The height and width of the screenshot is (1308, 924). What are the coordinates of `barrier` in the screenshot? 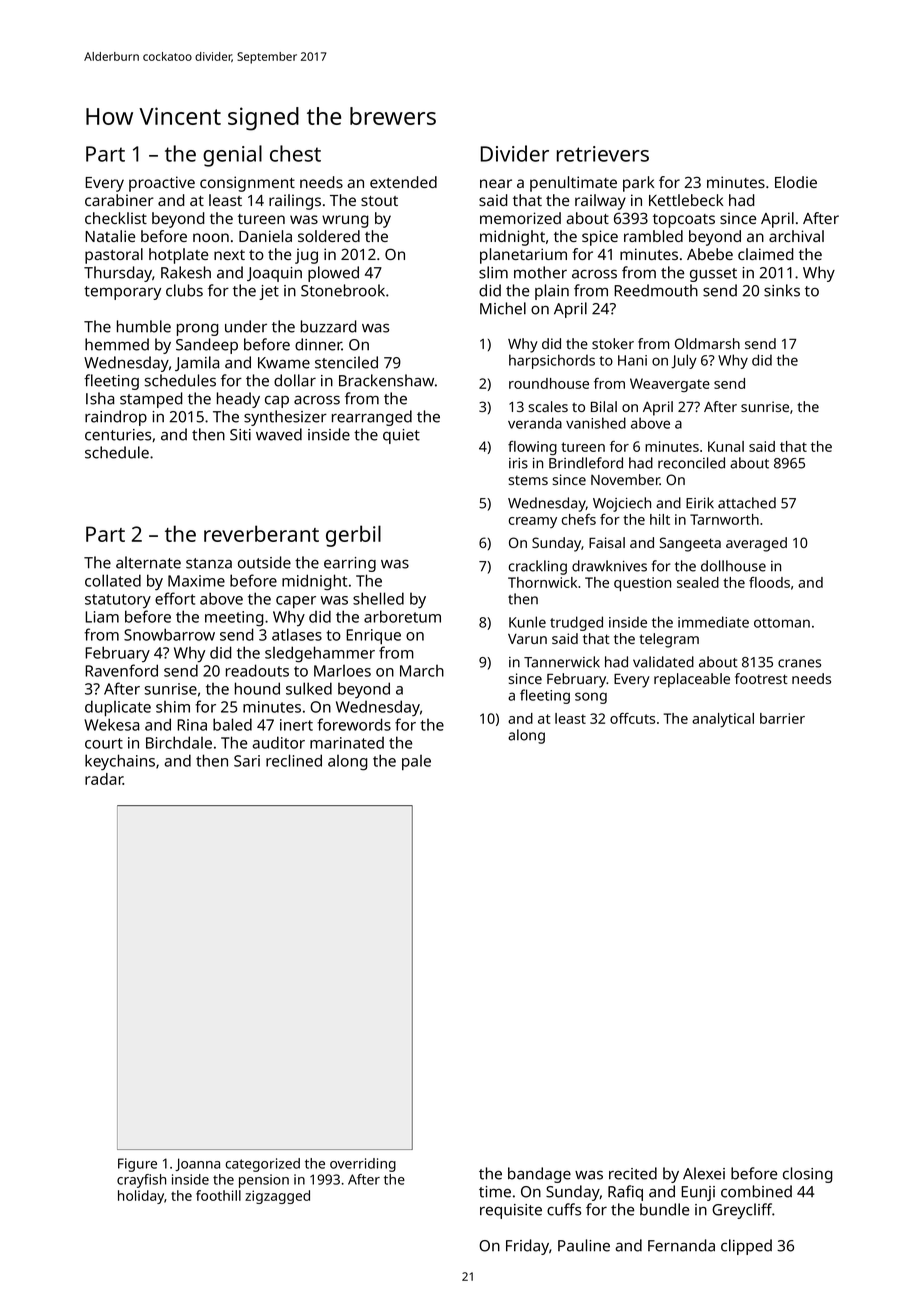 It's located at (782, 718).
